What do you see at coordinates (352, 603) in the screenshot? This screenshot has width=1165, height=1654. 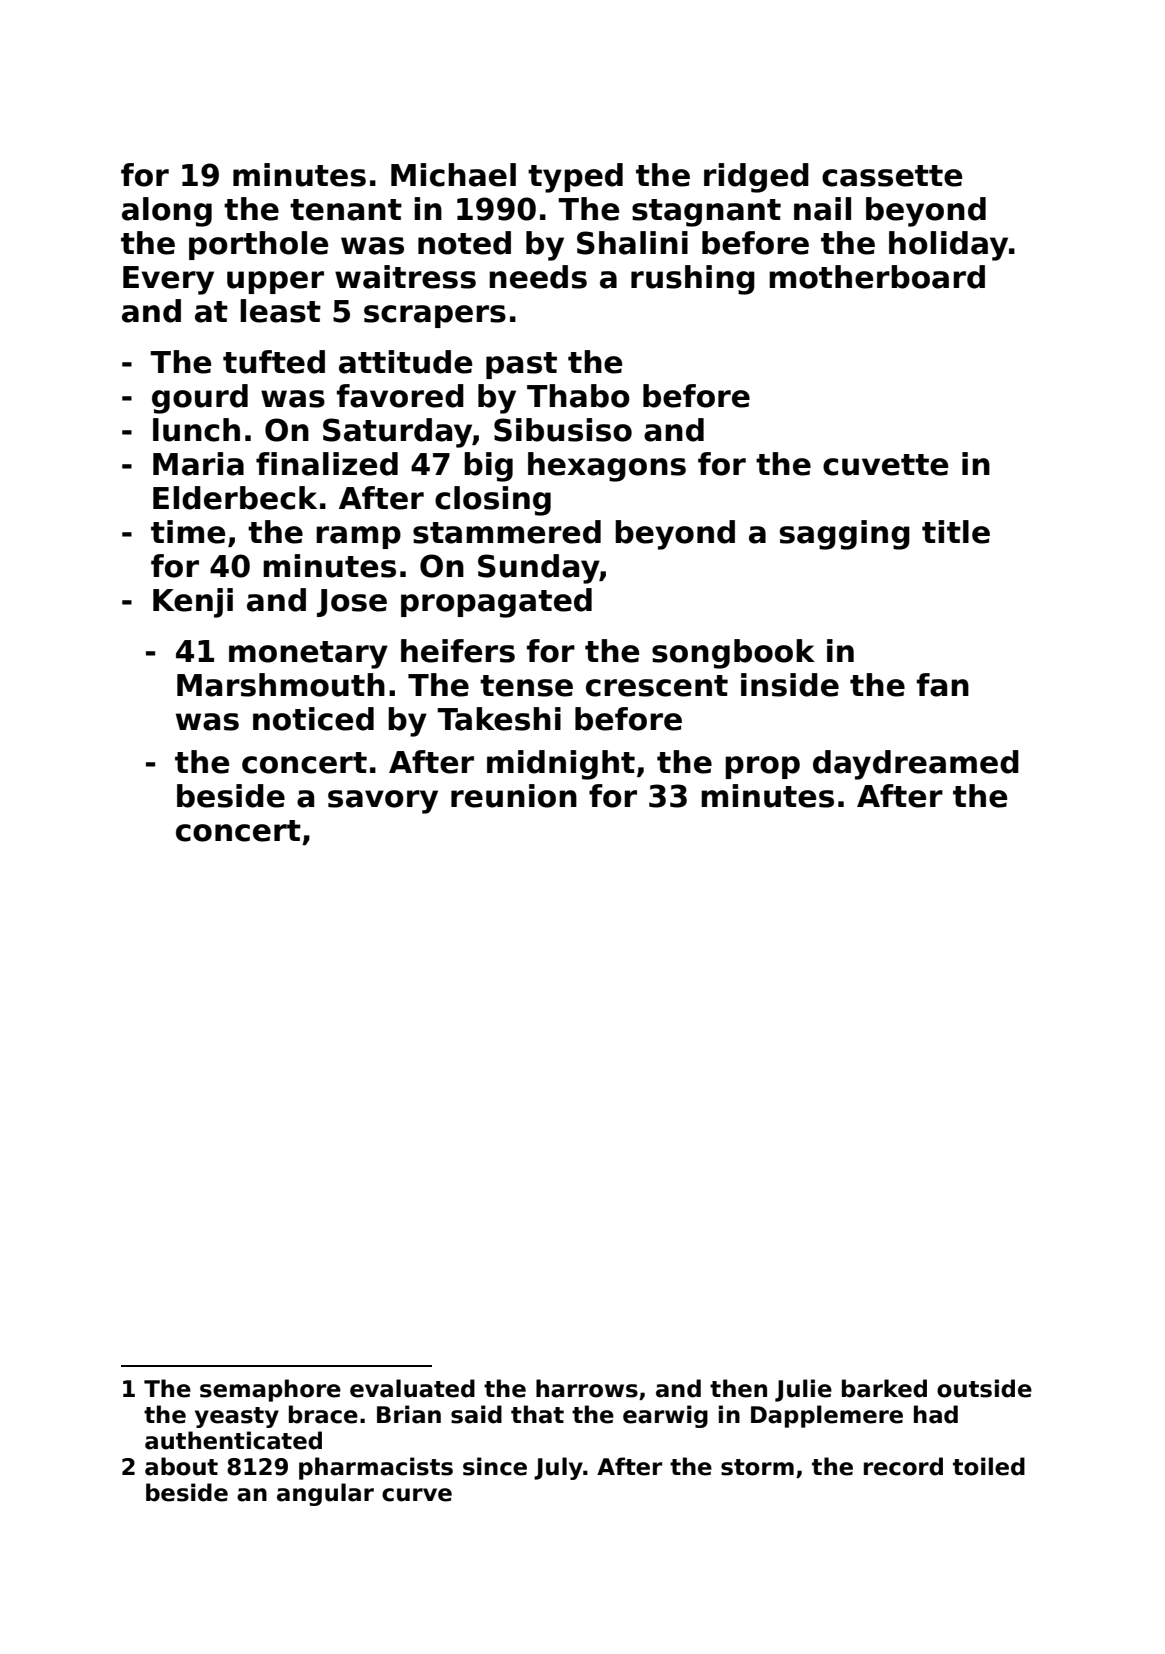 I see `Jose` at bounding box center [352, 603].
